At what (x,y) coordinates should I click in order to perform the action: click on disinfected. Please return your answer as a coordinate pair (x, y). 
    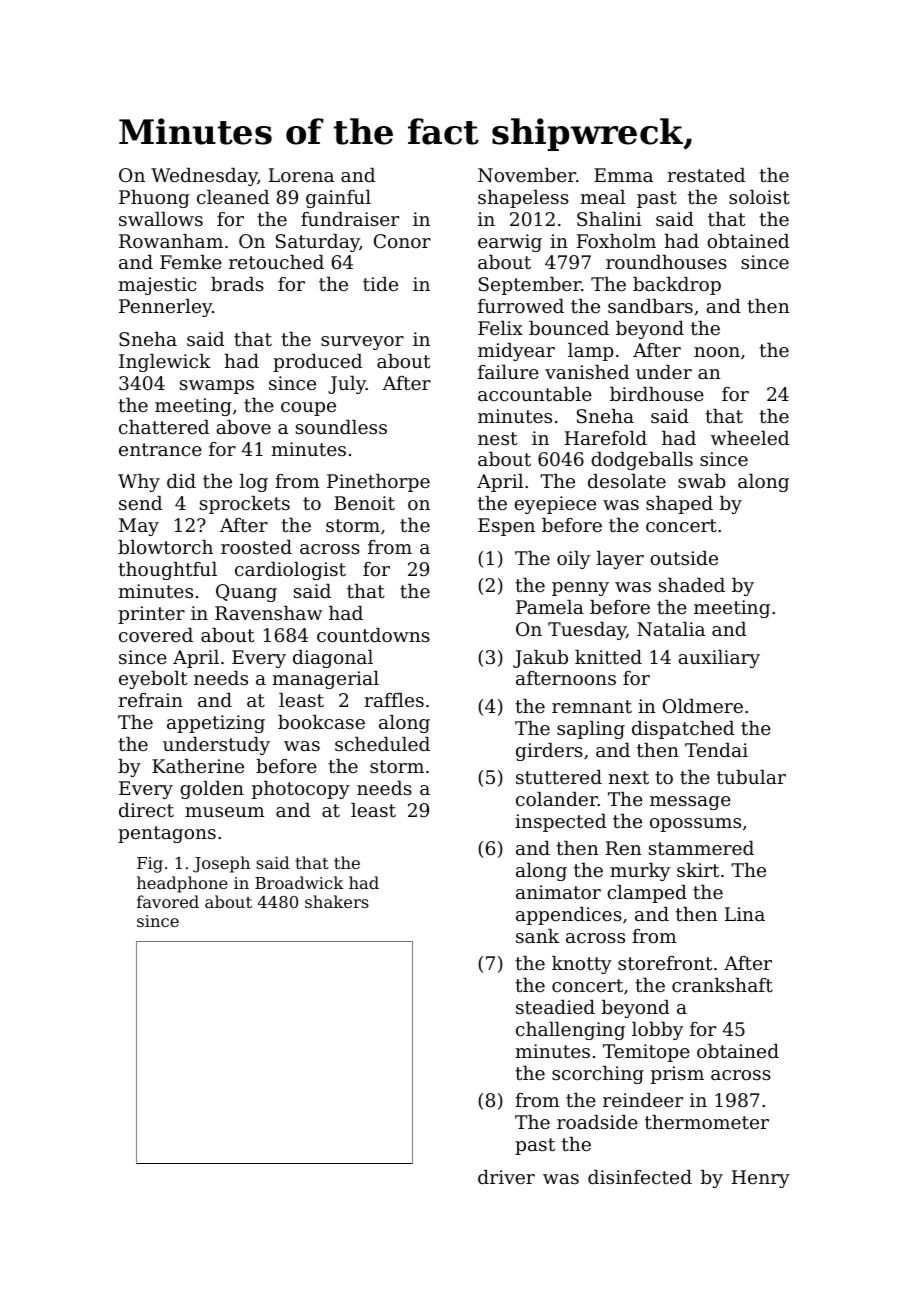
    Looking at the image, I should click on (640, 1177).
